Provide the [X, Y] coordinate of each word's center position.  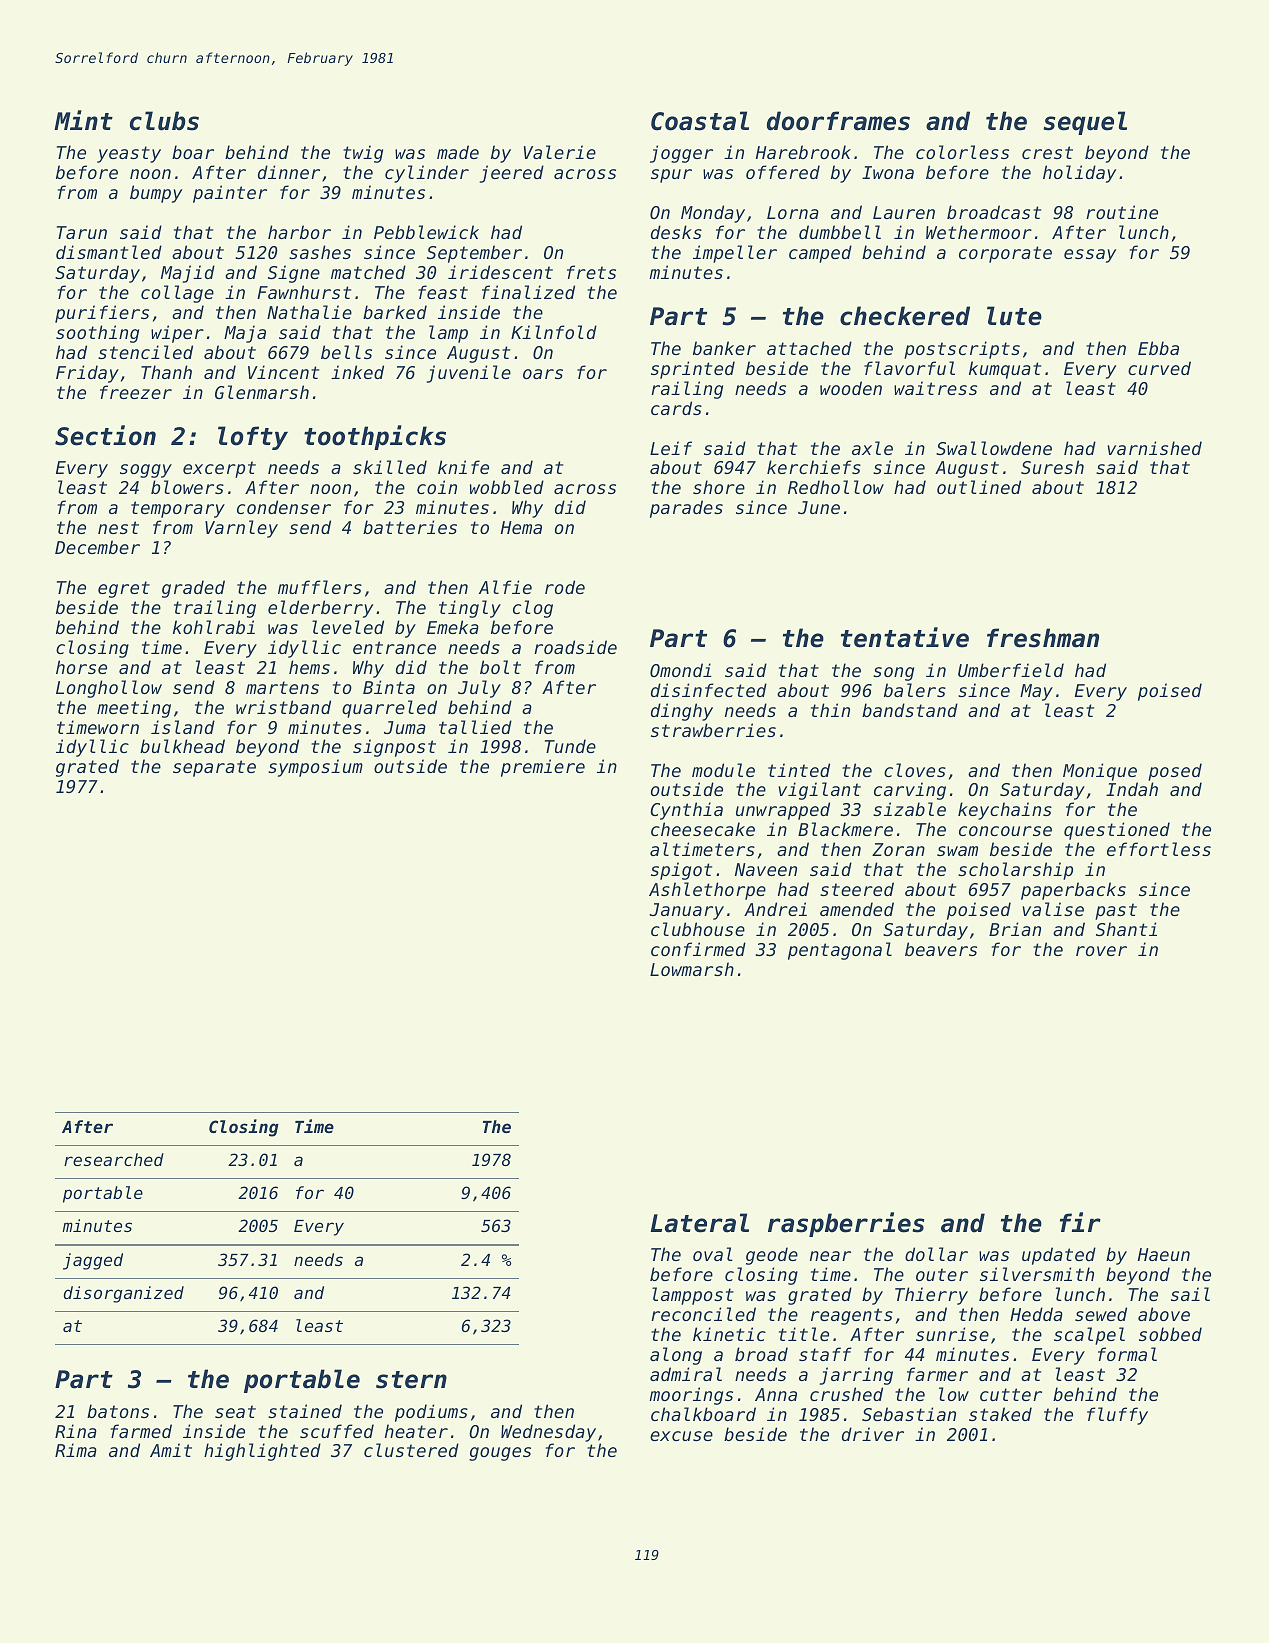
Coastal [700, 121]
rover [1101, 951]
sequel [1085, 123]
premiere [543, 768]
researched [114, 1159]
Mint [83, 120]
